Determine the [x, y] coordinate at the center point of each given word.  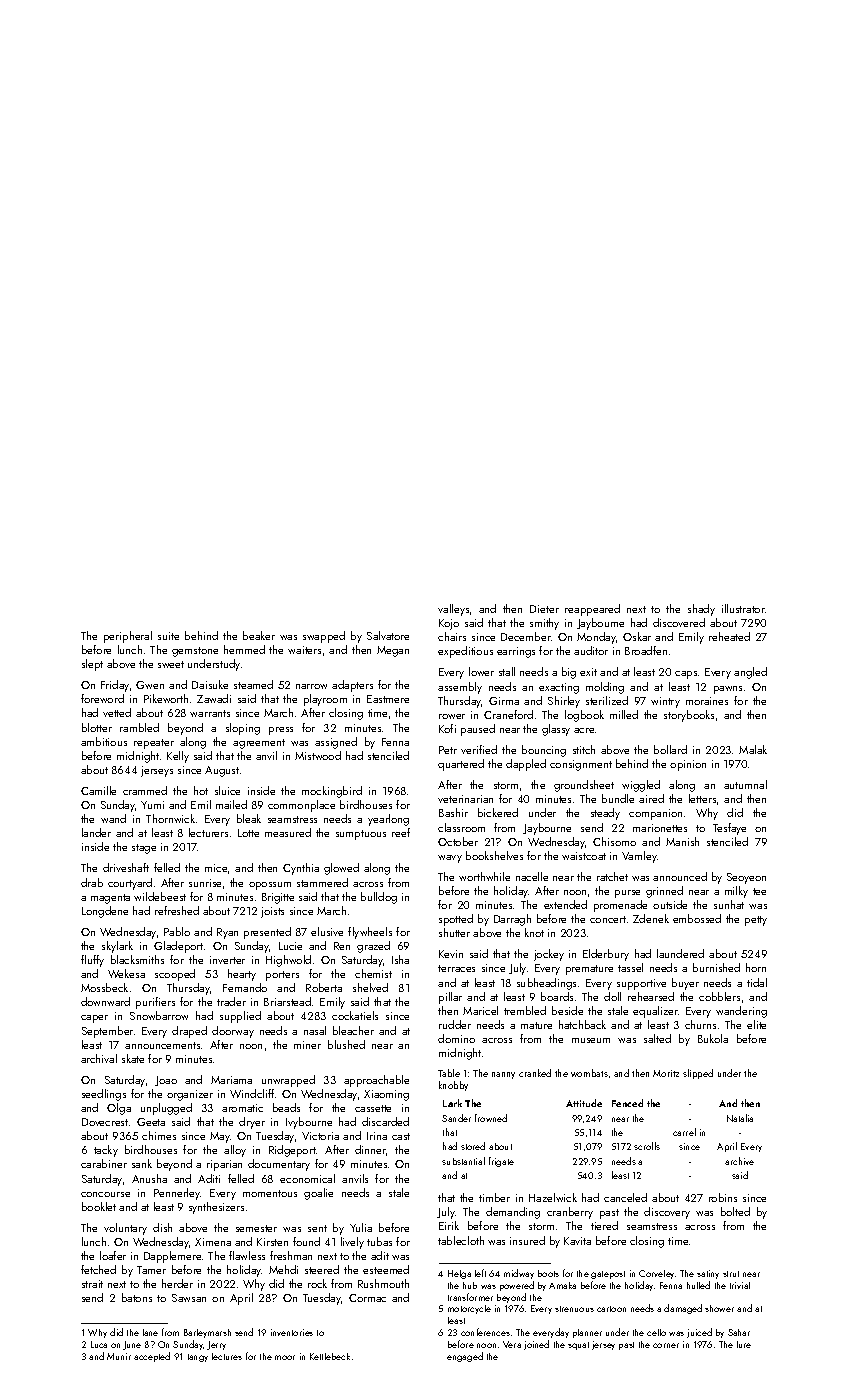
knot [534, 932]
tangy [198, 1358]
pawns [728, 690]
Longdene [105, 912]
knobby [453, 1086]
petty [756, 921]
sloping [243, 729]
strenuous [574, 1309]
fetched [98, 1269]
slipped [698, 1074]
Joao [166, 1081]
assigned [336, 743]
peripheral [128, 637]
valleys [453, 610]
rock [317, 1283]
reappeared [592, 610]
